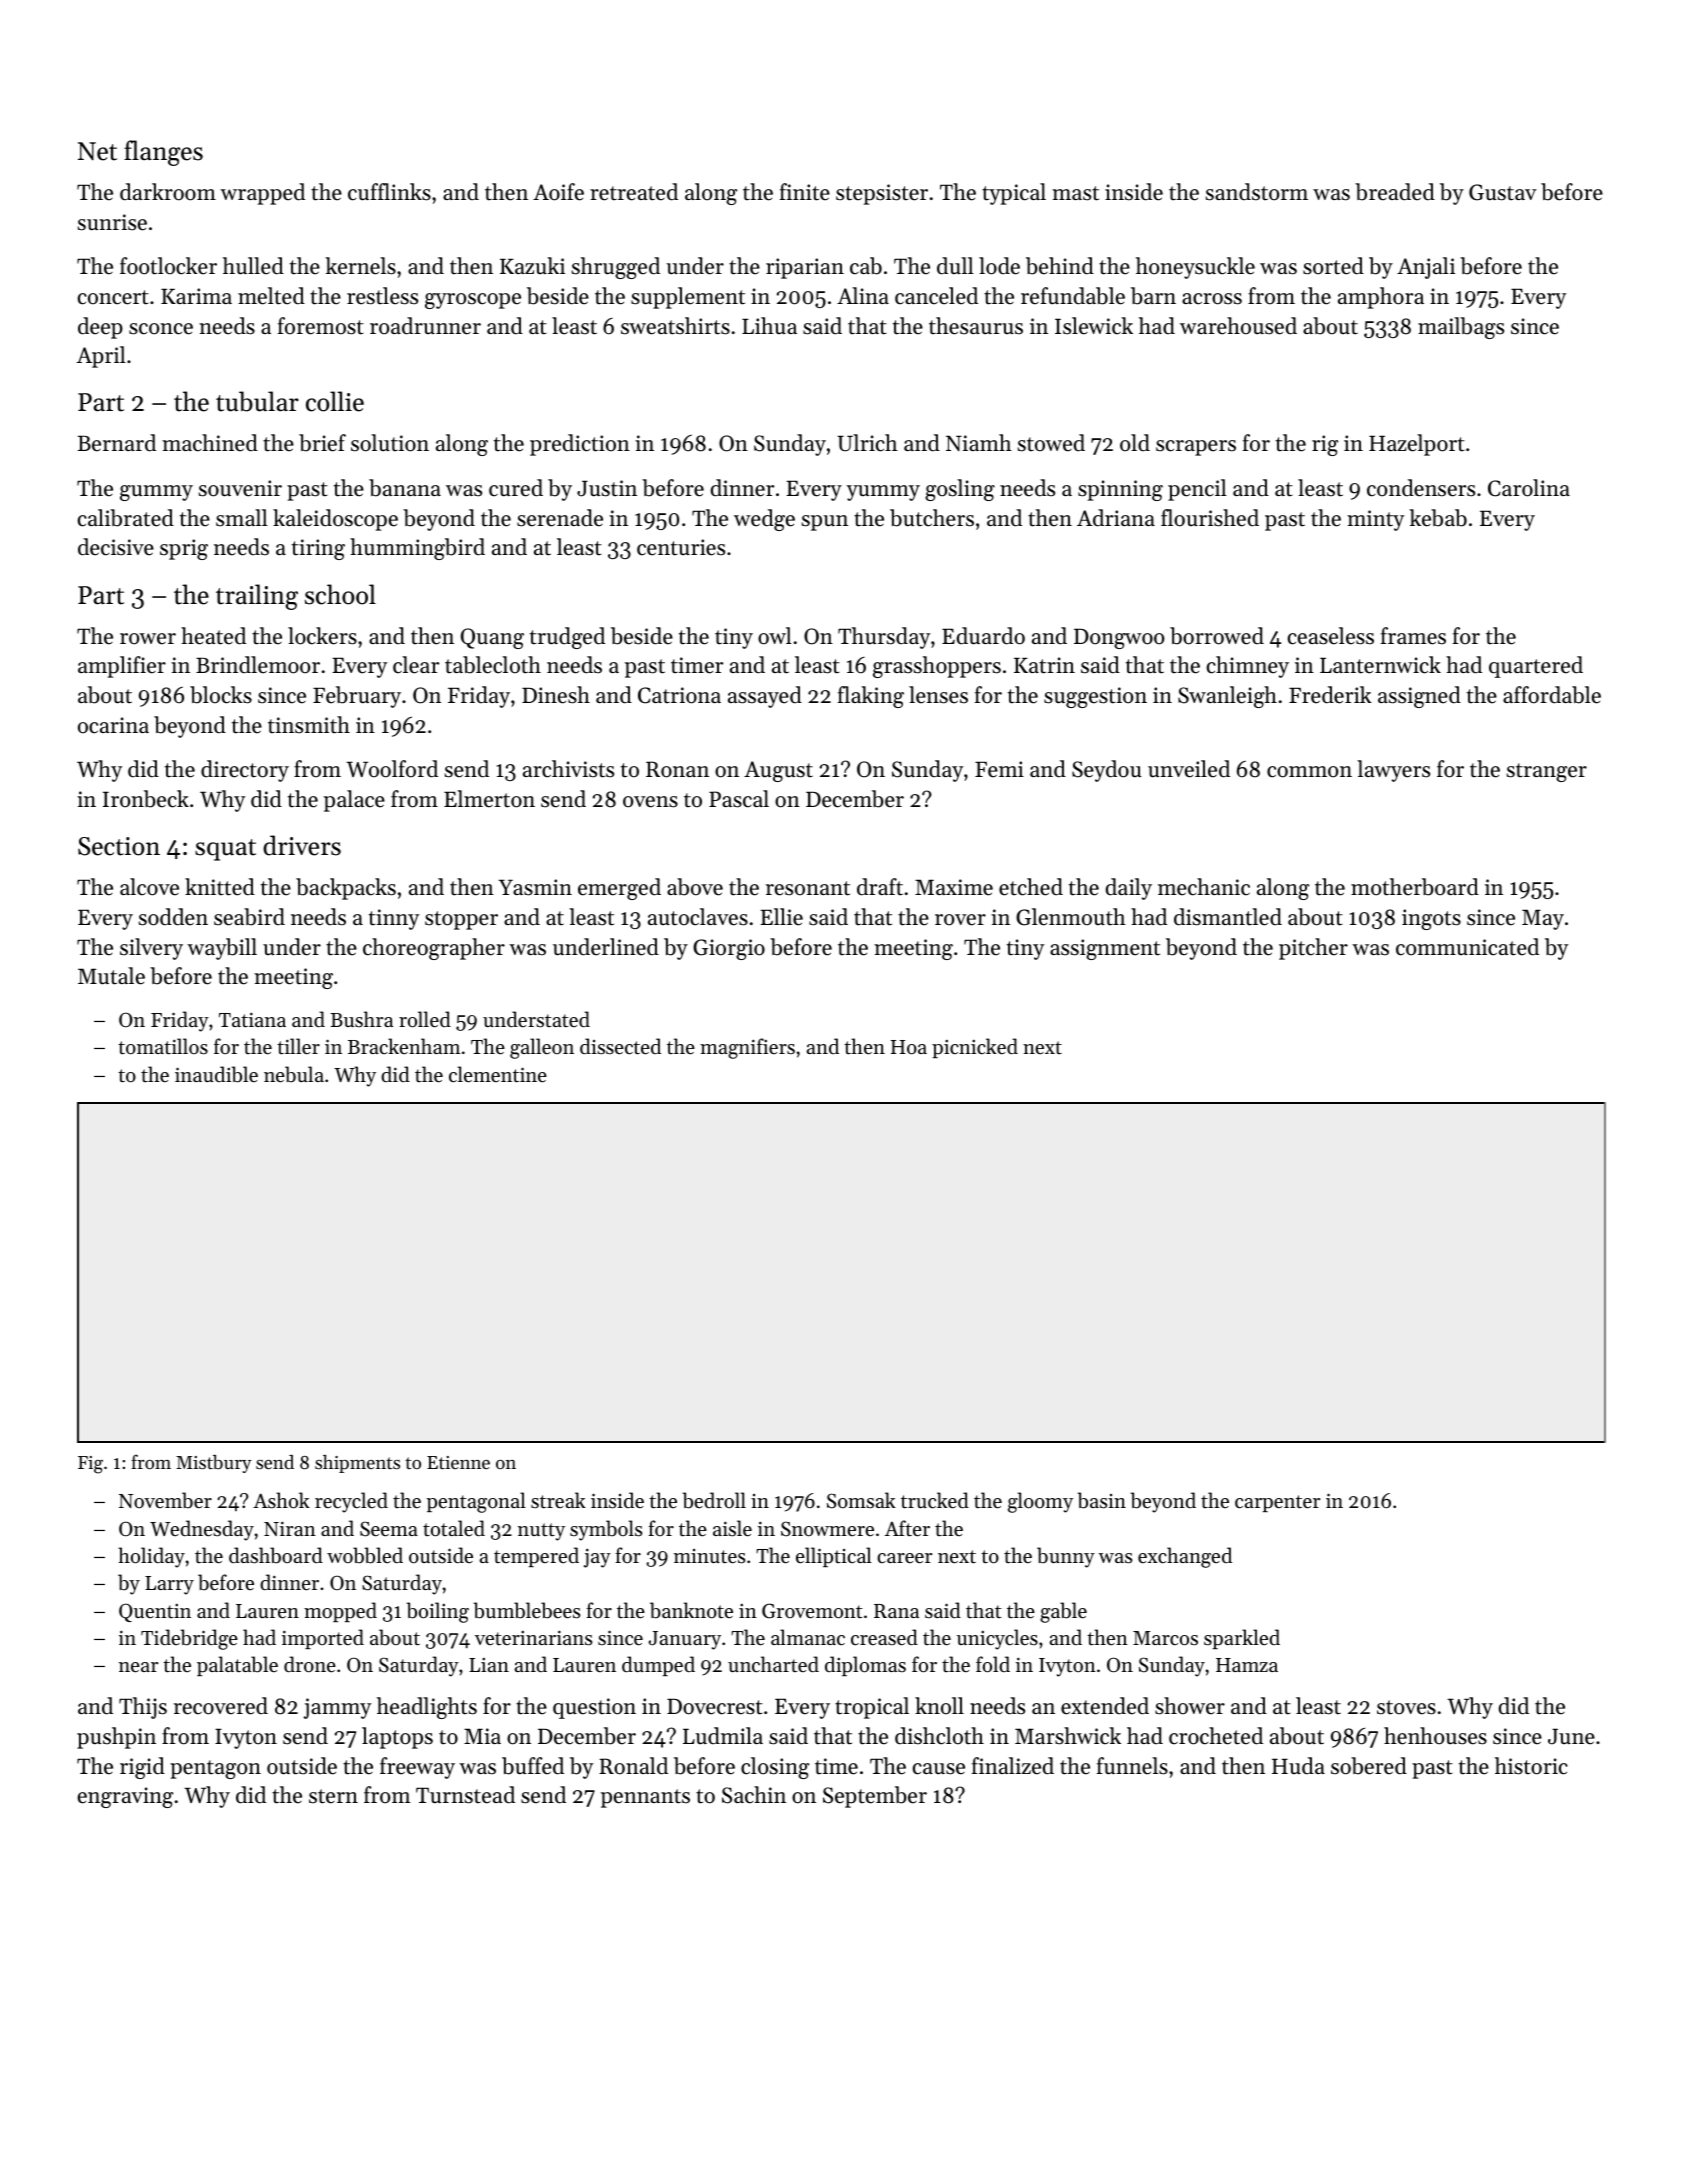 The width and height of the page is (1683, 2178). Describe the element at coordinates (1571, 1736) in the page. I see `June` at that location.
